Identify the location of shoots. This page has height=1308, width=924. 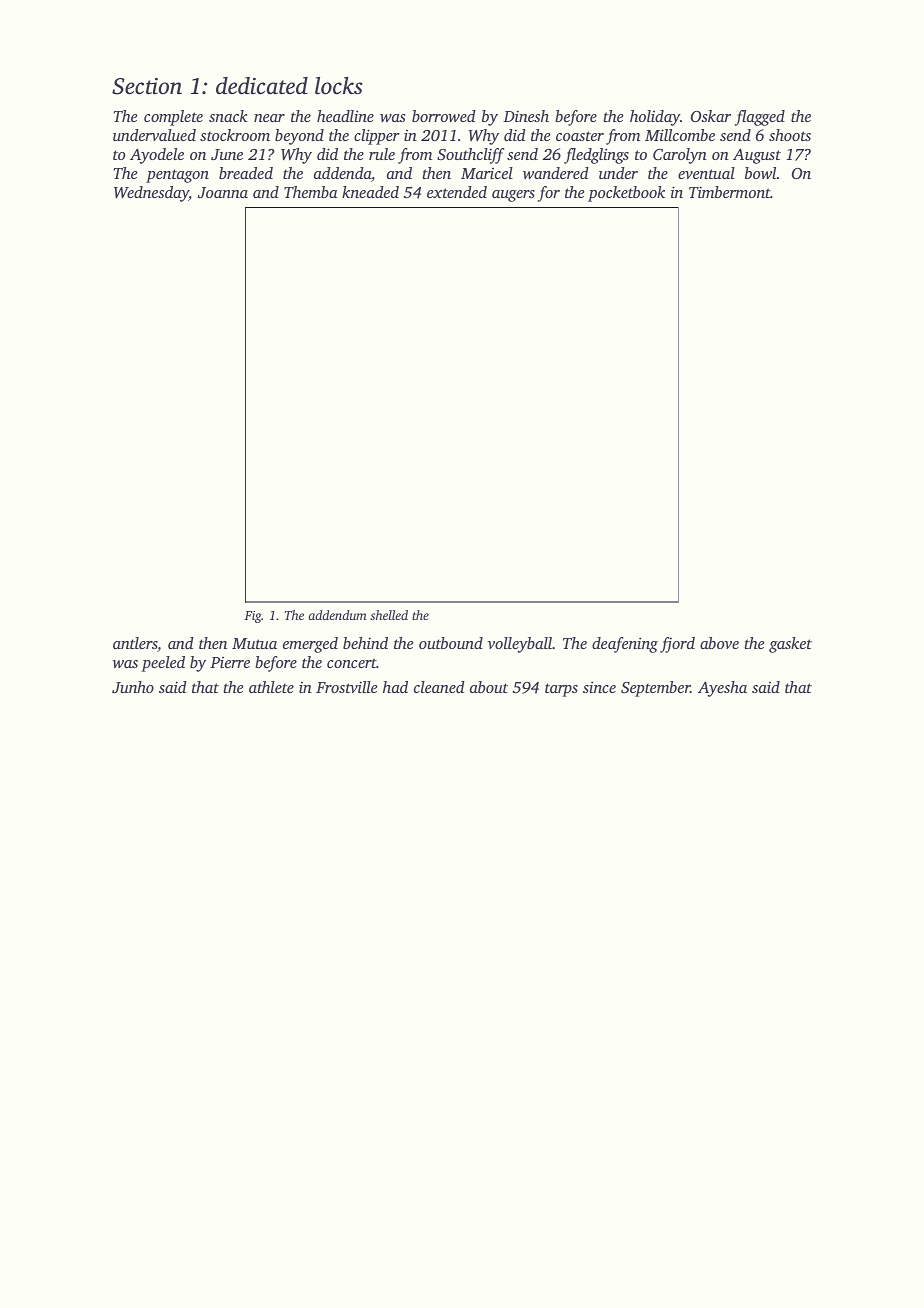
(790, 135).
